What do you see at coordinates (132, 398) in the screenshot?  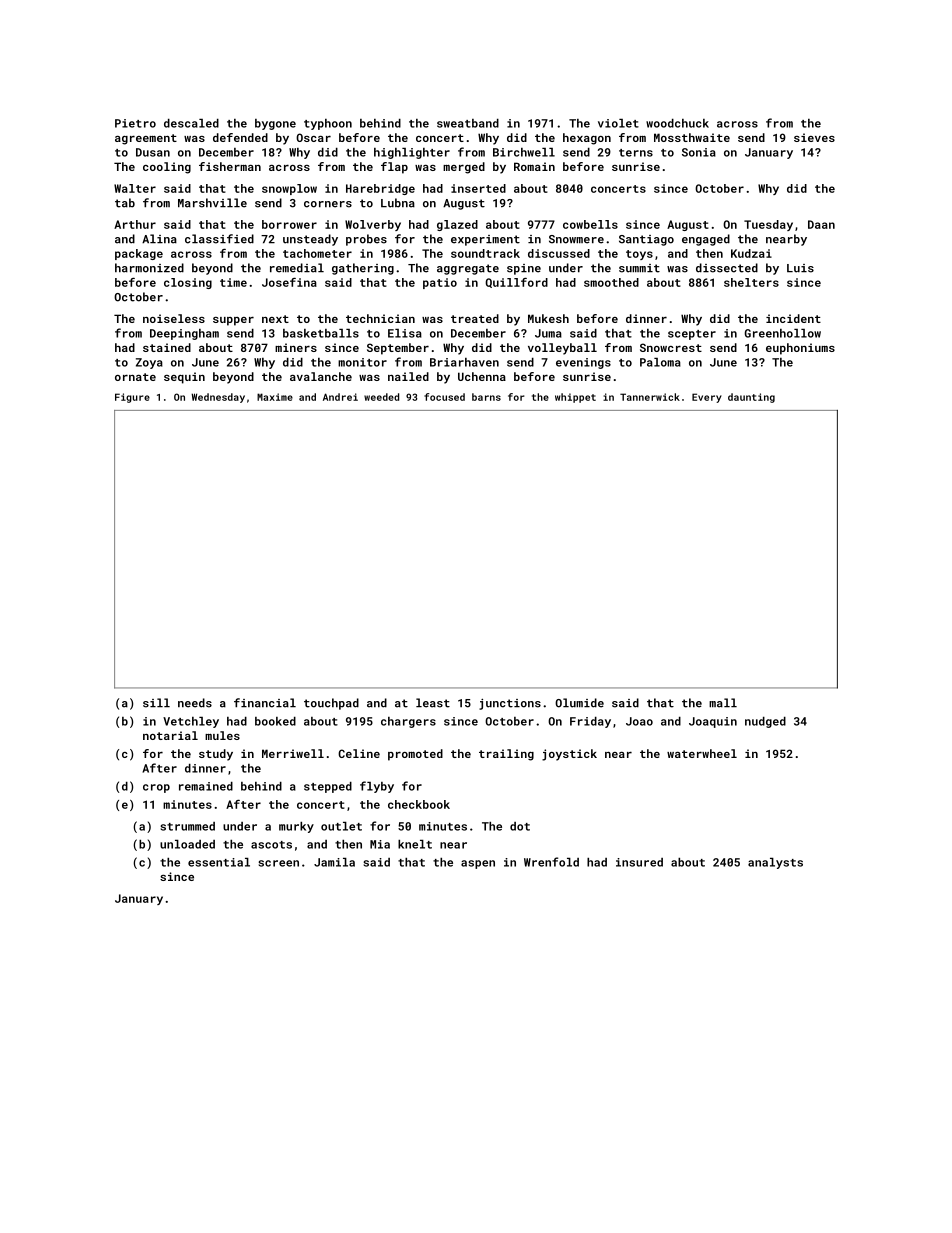 I see `Figure` at bounding box center [132, 398].
